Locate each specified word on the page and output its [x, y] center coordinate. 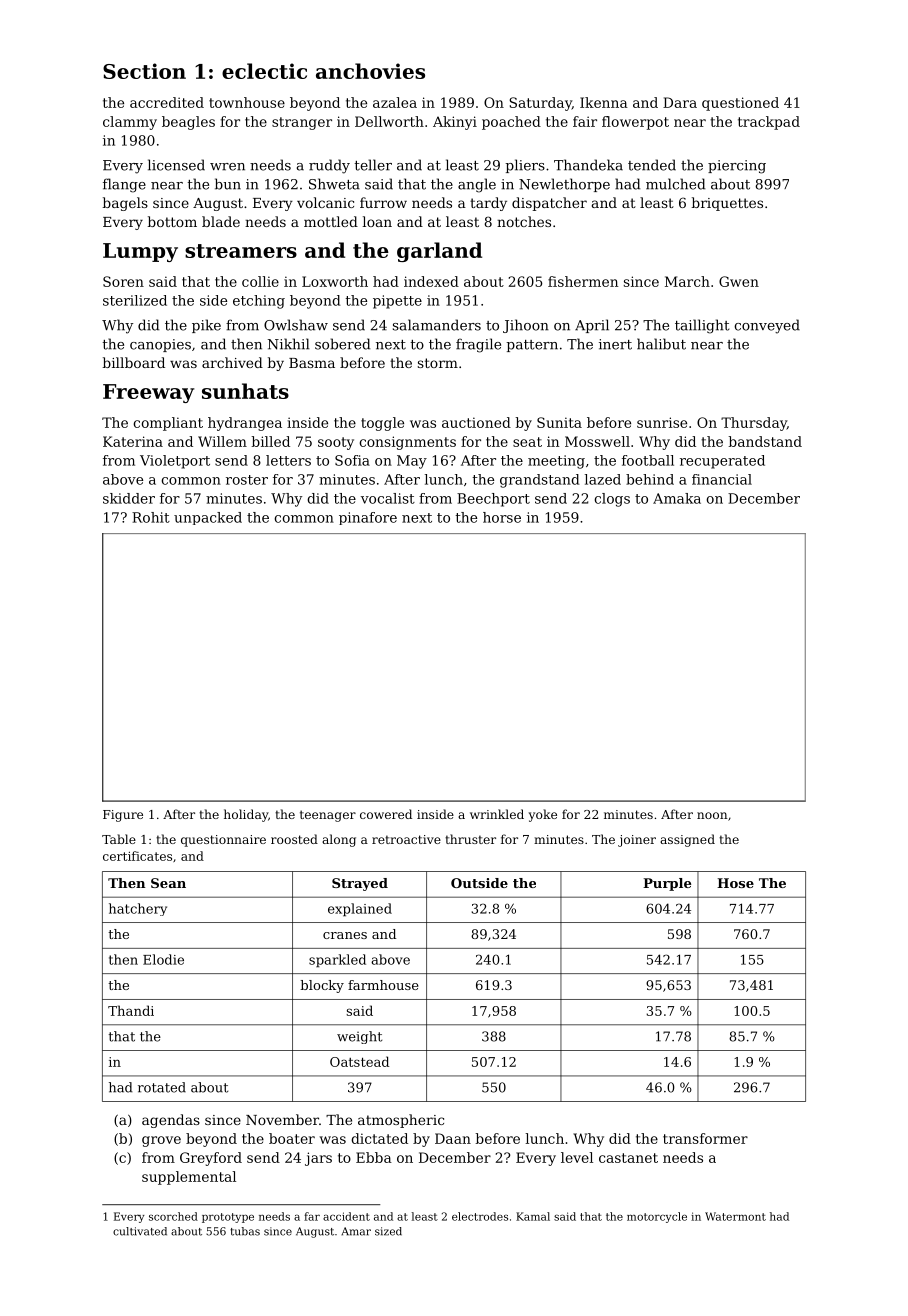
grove [161, 1141]
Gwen [739, 281]
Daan [453, 1138]
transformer [705, 1138]
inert [615, 344]
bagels [125, 204]
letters [288, 460]
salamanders [437, 325]
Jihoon [526, 326]
